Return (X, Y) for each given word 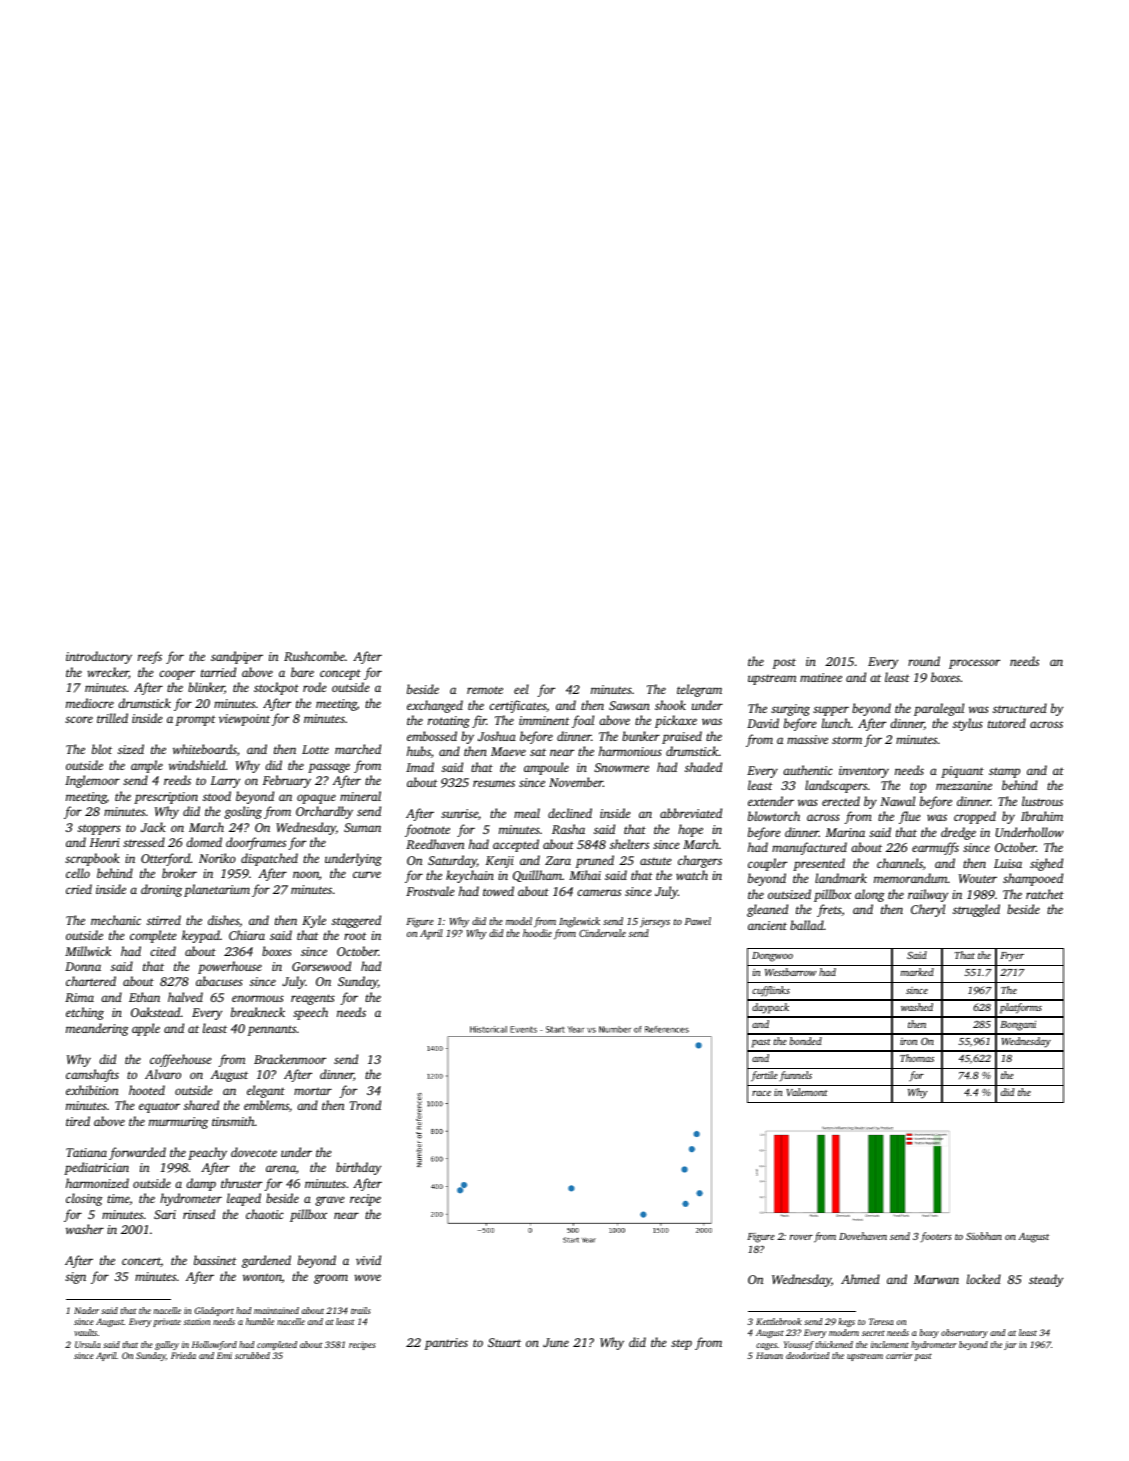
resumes (494, 783)
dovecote (254, 1152)
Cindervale (602, 933)
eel (521, 689)
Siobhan (984, 1236)
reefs (150, 657)
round (924, 661)
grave (329, 1201)
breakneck (258, 1012)
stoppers (99, 830)
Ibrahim (1042, 816)
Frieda (183, 1355)
